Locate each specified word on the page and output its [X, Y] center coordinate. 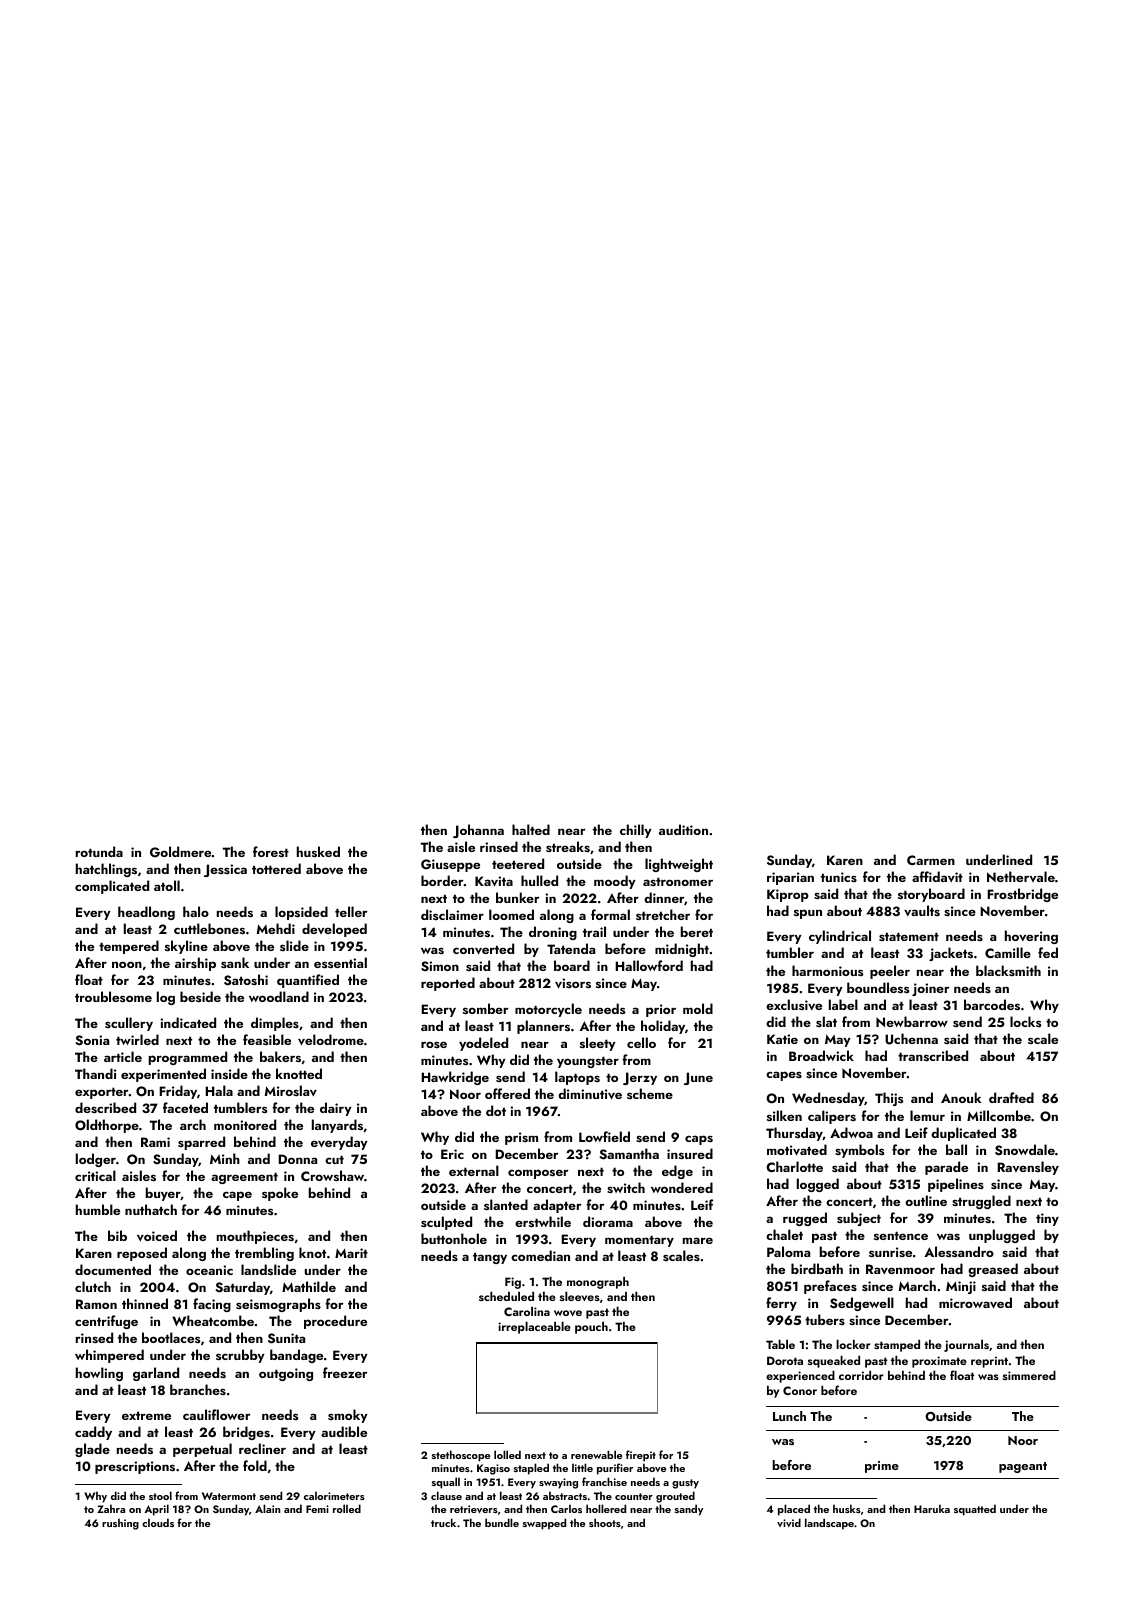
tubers [825, 1319]
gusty [685, 1484]
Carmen [931, 860]
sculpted [446, 1223]
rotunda [99, 851]
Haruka [932, 1508]
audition [683, 829]
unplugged [1002, 1236]
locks [1025, 1021]
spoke [280, 1194]
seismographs [278, 1305]
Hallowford [649, 965]
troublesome [113, 996]
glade [92, 1450]
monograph [598, 1282]
